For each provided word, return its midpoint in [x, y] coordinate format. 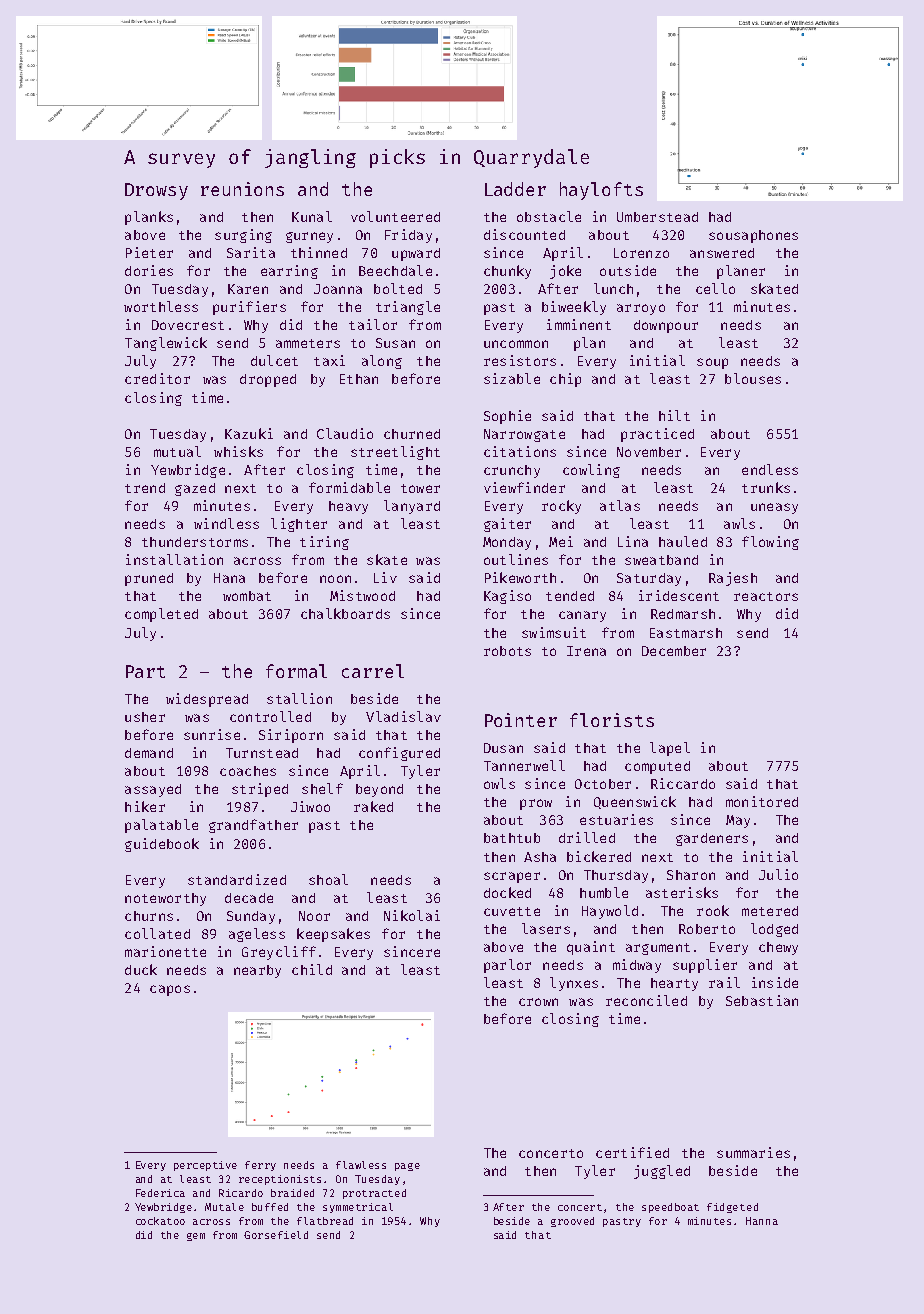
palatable [161, 826]
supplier [705, 966]
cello [715, 288]
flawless [361, 1165]
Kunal [312, 216]
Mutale [224, 1207]
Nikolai [412, 915]
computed [657, 767]
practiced [657, 435]
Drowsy [156, 191]
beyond [379, 790]
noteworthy [165, 899]
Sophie [507, 417]
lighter [299, 525]
